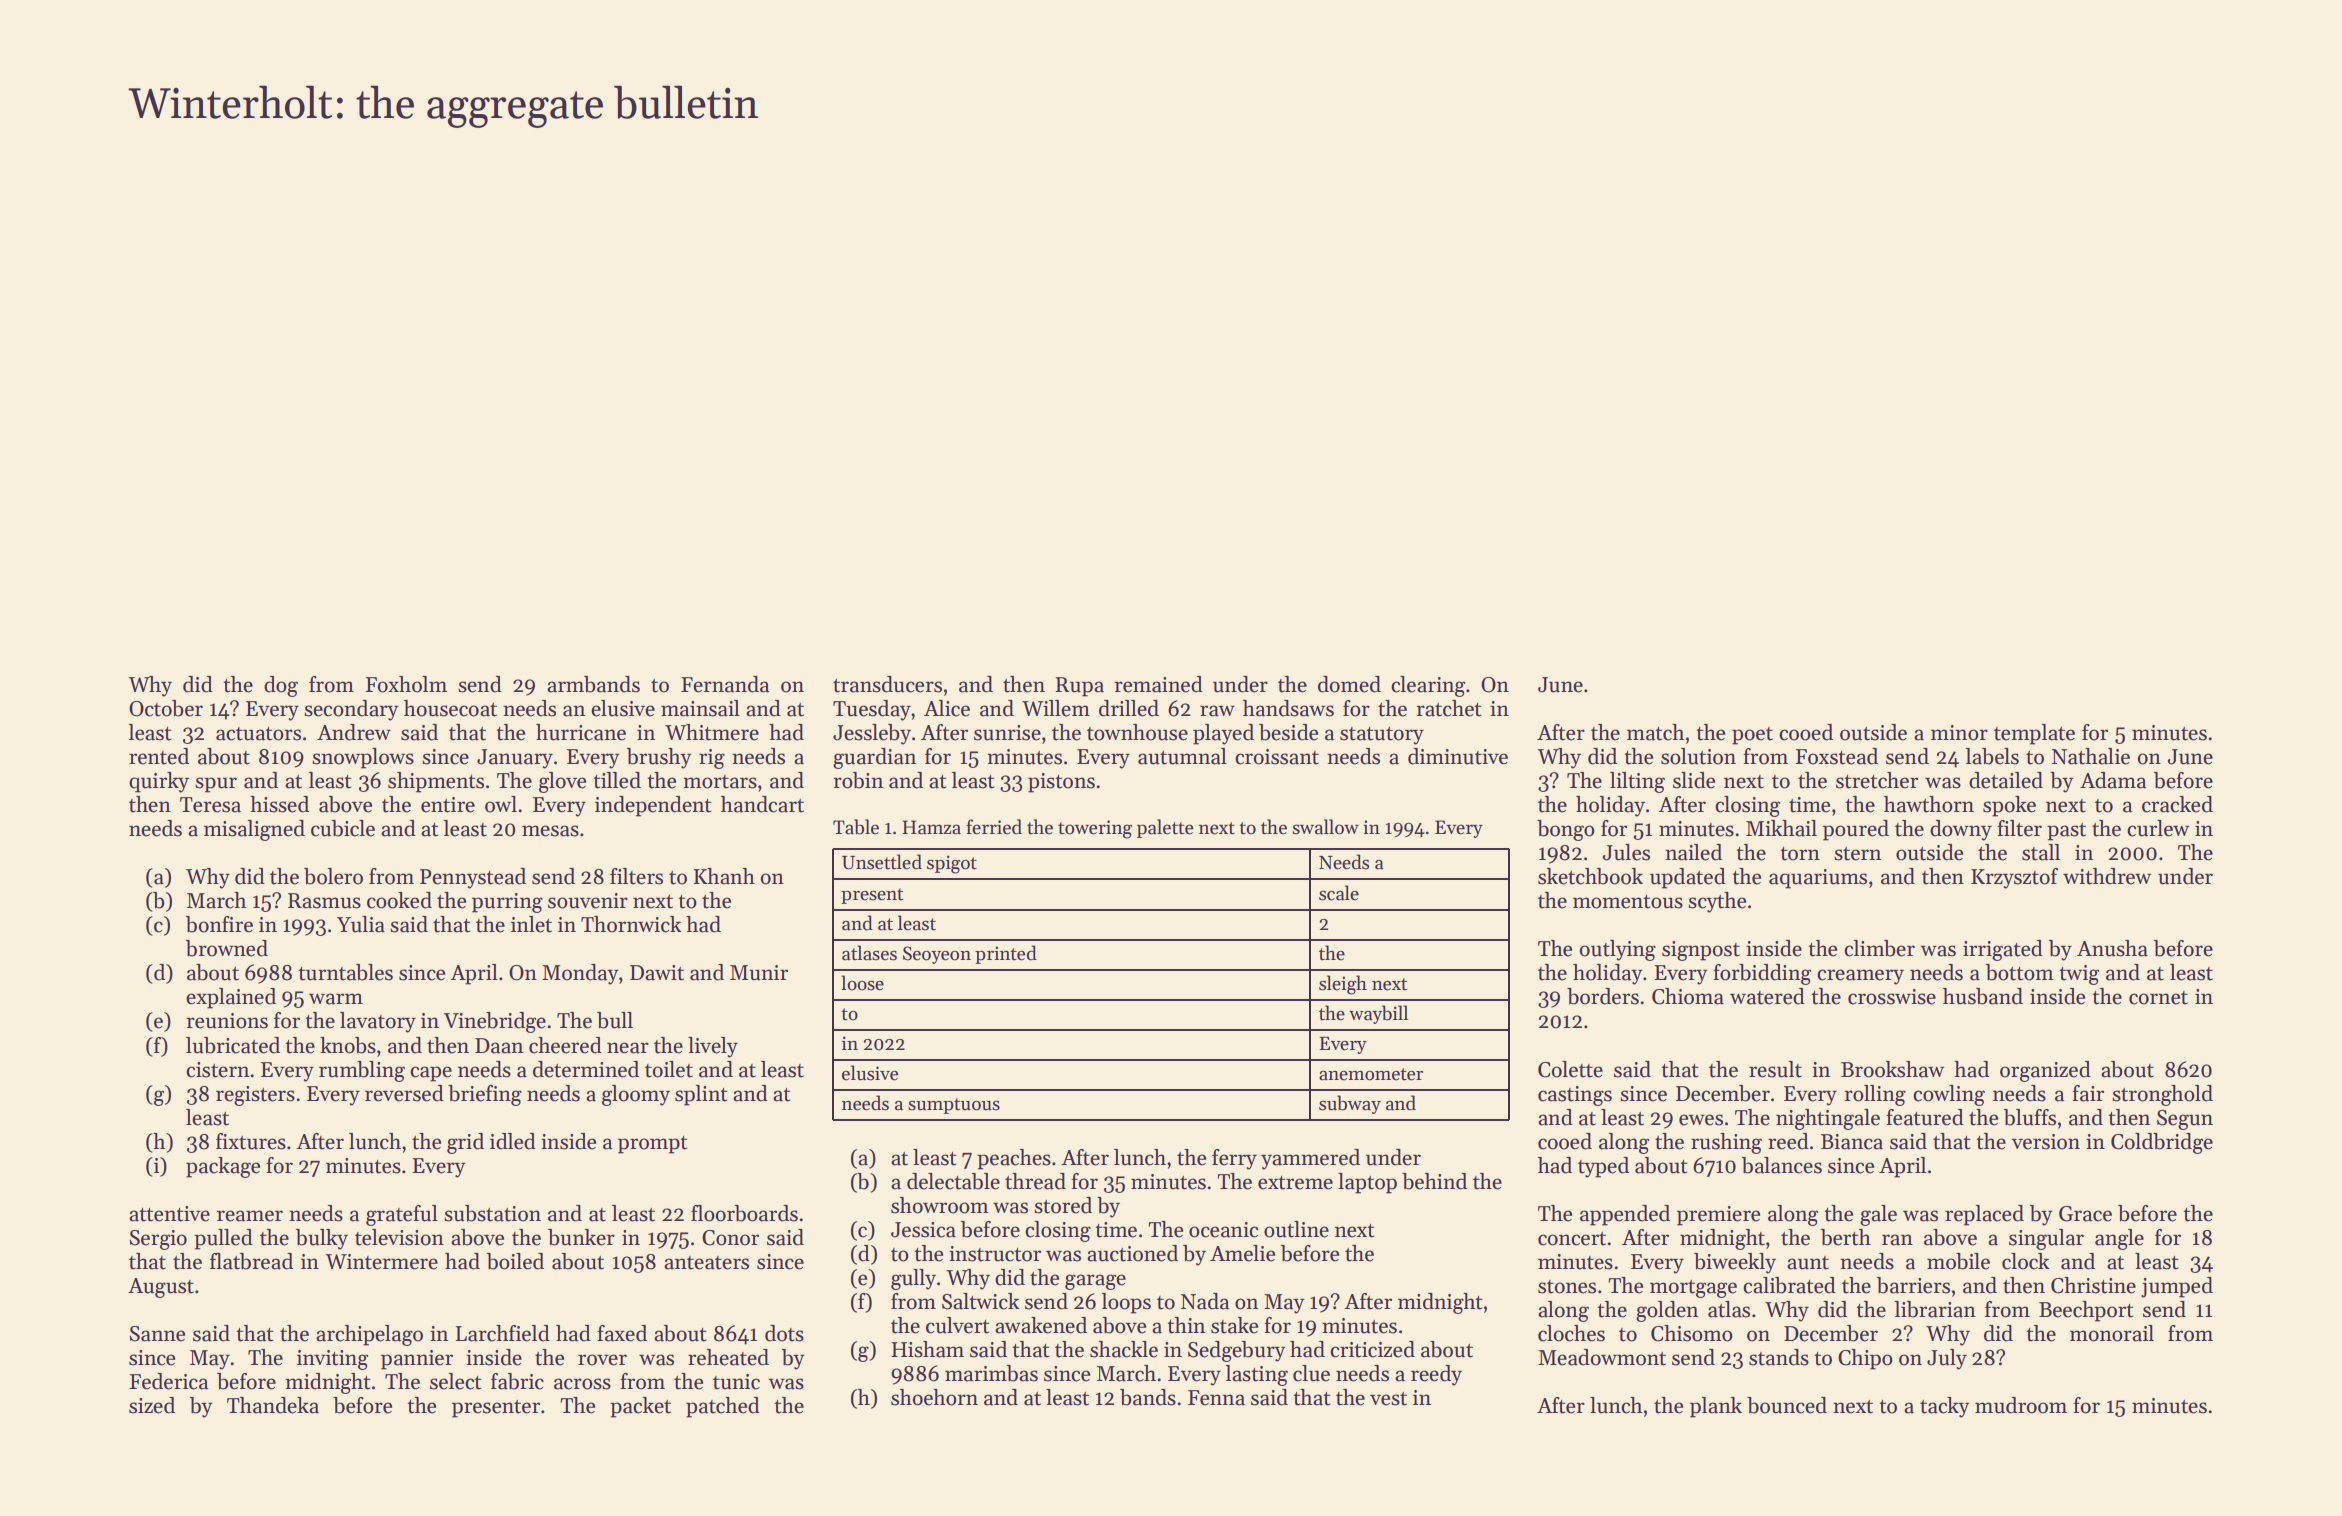 The image size is (2342, 1516). What do you see at coordinates (723, 1407) in the document?
I see `patched` at bounding box center [723, 1407].
